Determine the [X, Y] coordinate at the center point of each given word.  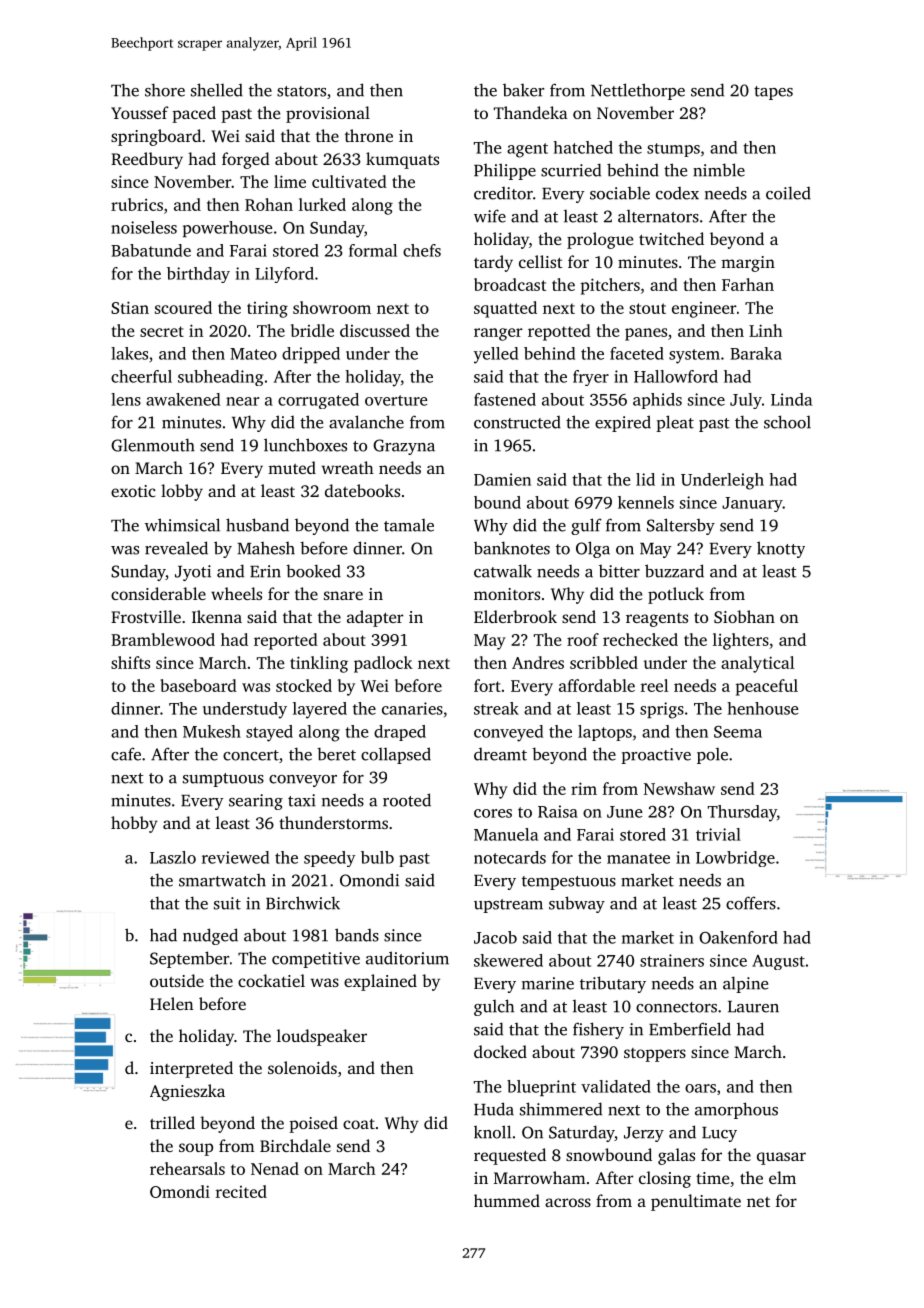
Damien [502, 479]
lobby [182, 492]
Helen [171, 1003]
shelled [217, 90]
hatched [583, 147]
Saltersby [681, 526]
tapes [773, 93]
